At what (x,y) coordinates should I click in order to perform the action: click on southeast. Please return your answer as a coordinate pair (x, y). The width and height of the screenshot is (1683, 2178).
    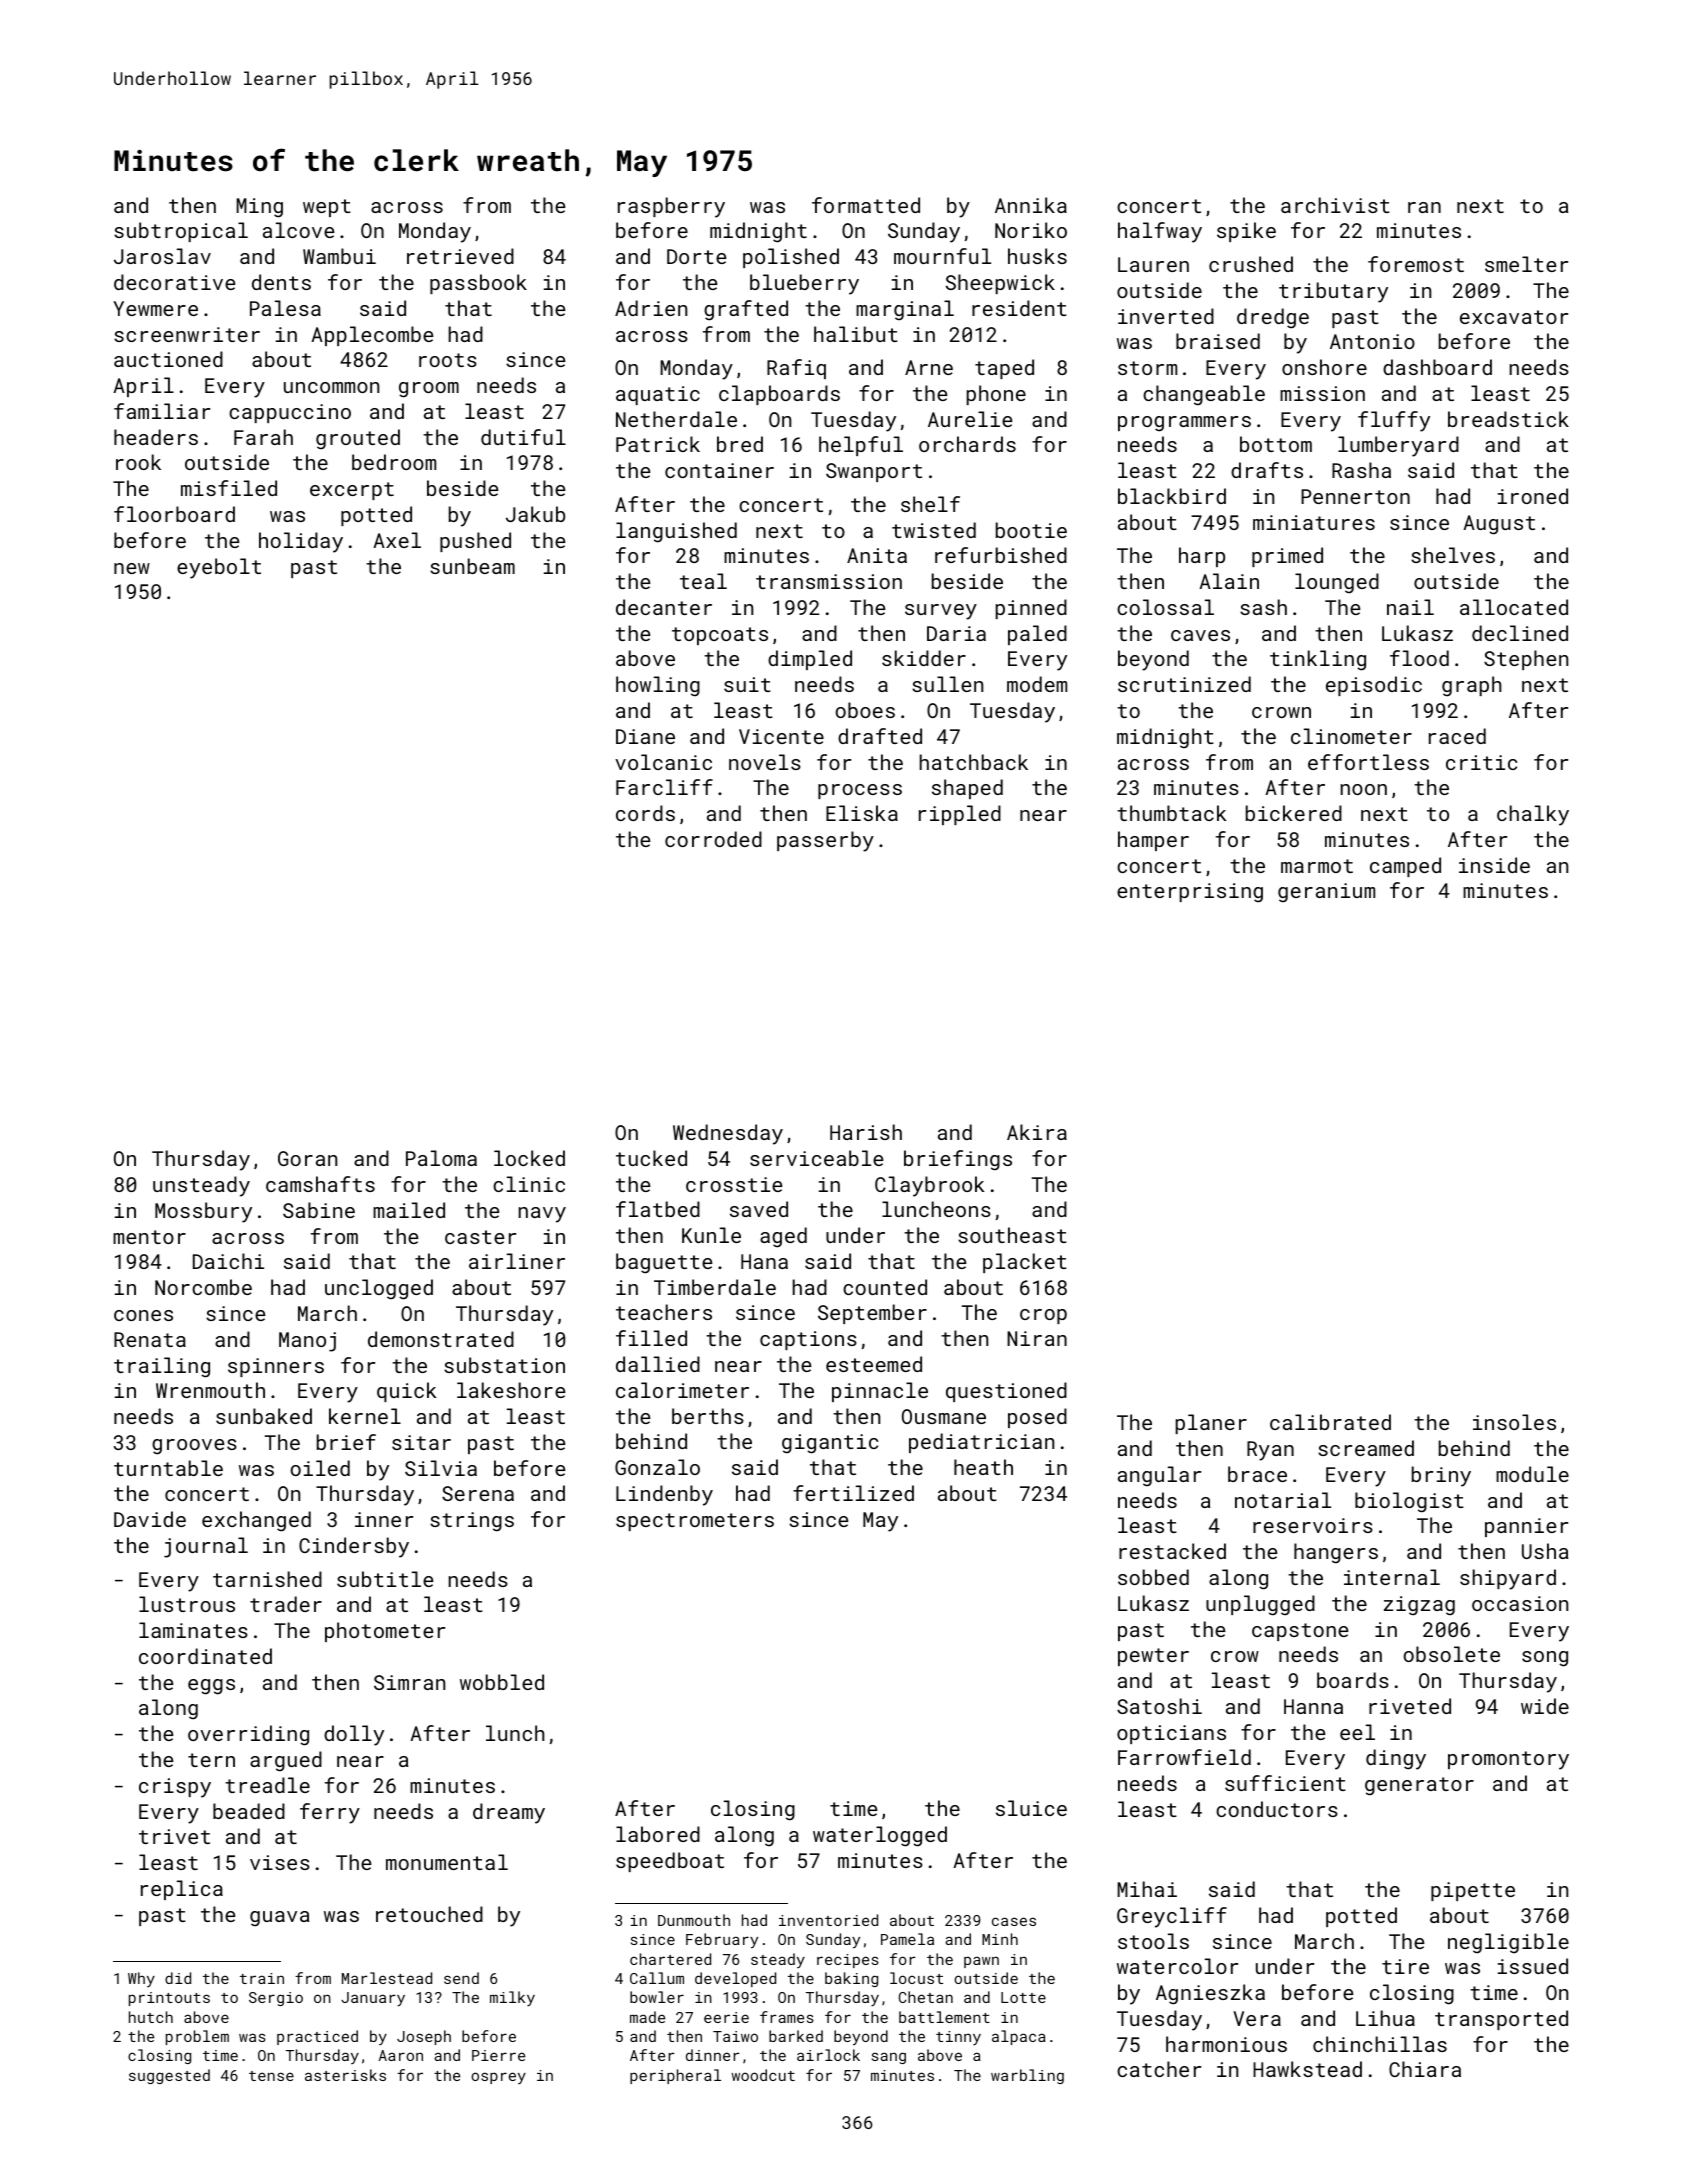
    Looking at the image, I should click on (1012, 1235).
